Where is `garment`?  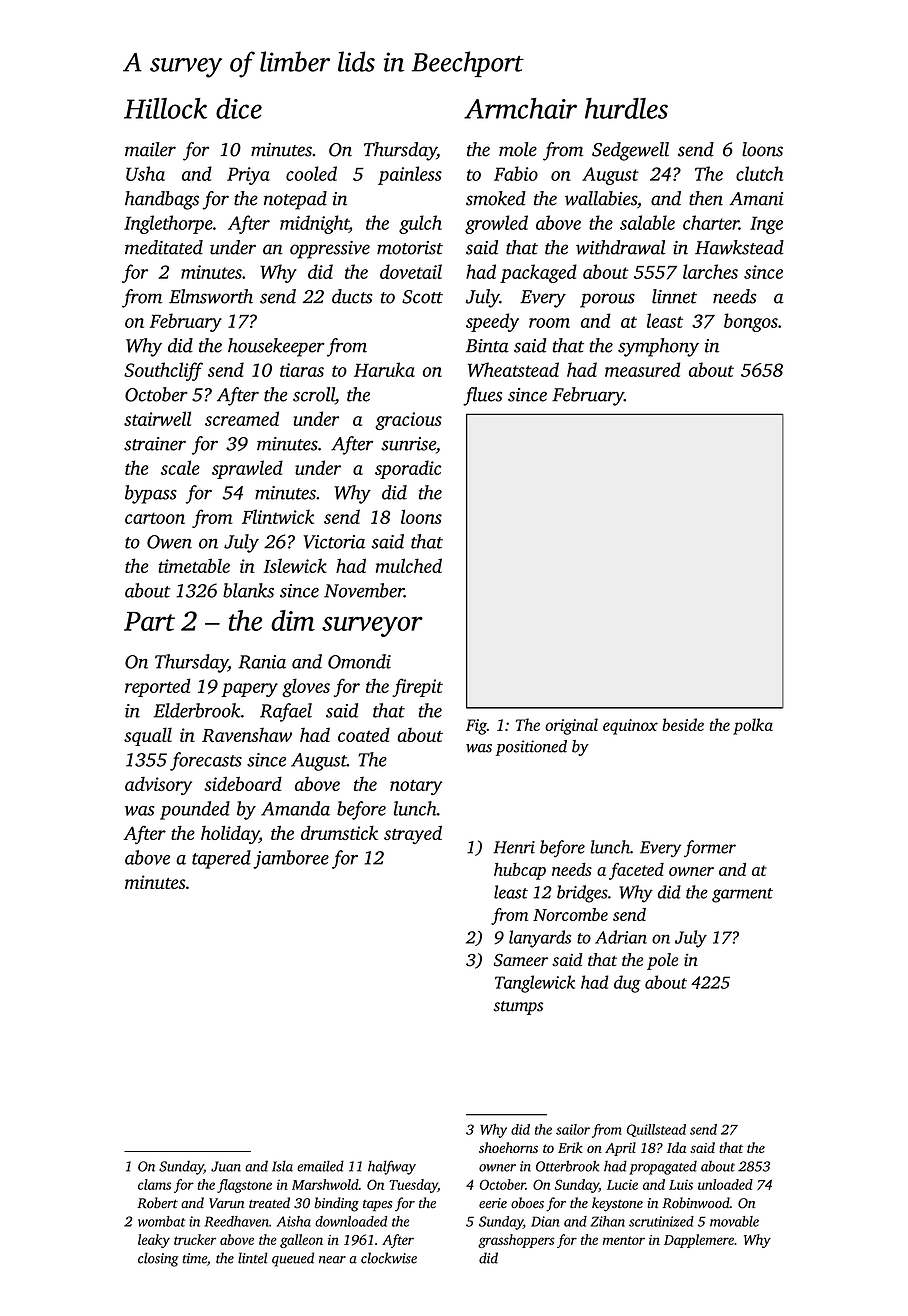 garment is located at coordinates (742, 895).
